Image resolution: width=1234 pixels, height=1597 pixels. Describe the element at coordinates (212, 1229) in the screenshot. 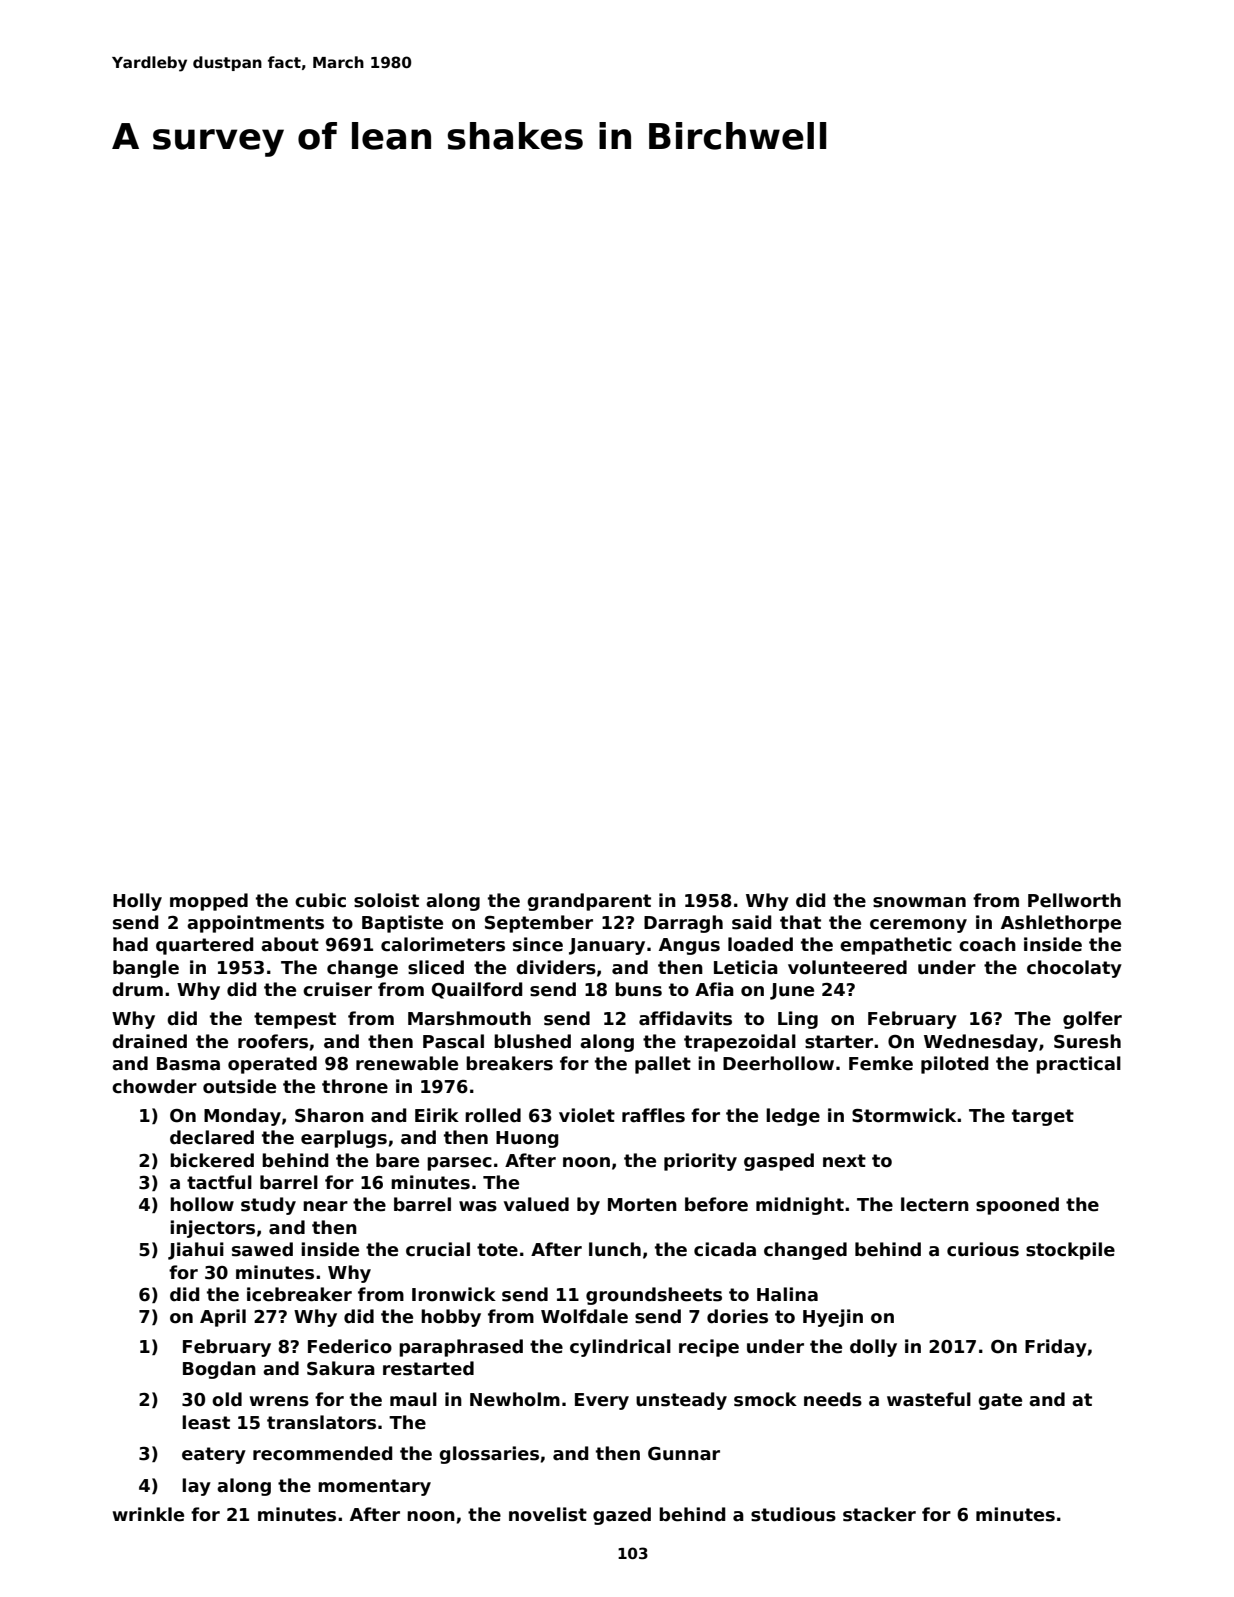

I see `injectors` at that location.
